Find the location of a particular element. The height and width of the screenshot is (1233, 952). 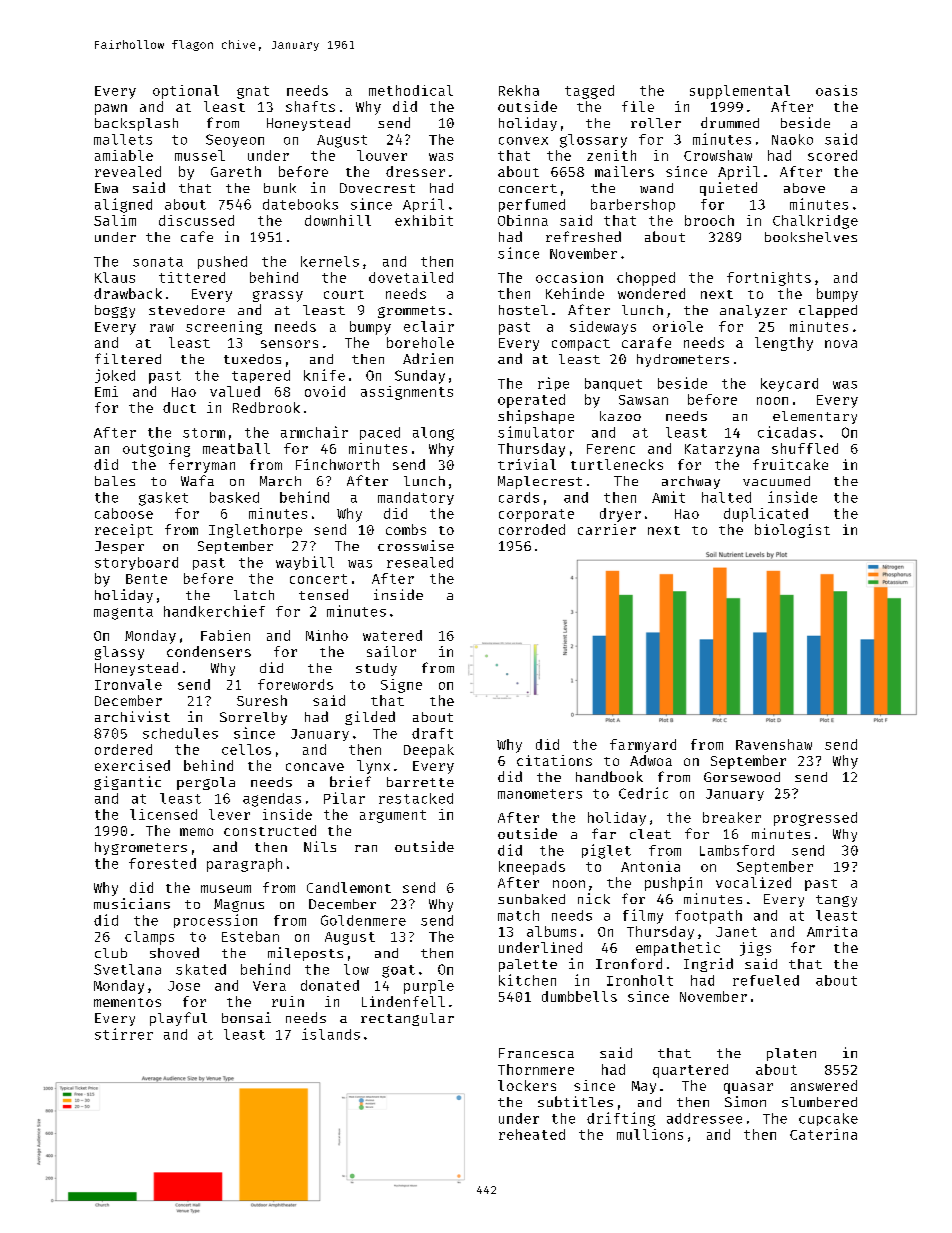

Goldenmere is located at coordinates (363, 920).
